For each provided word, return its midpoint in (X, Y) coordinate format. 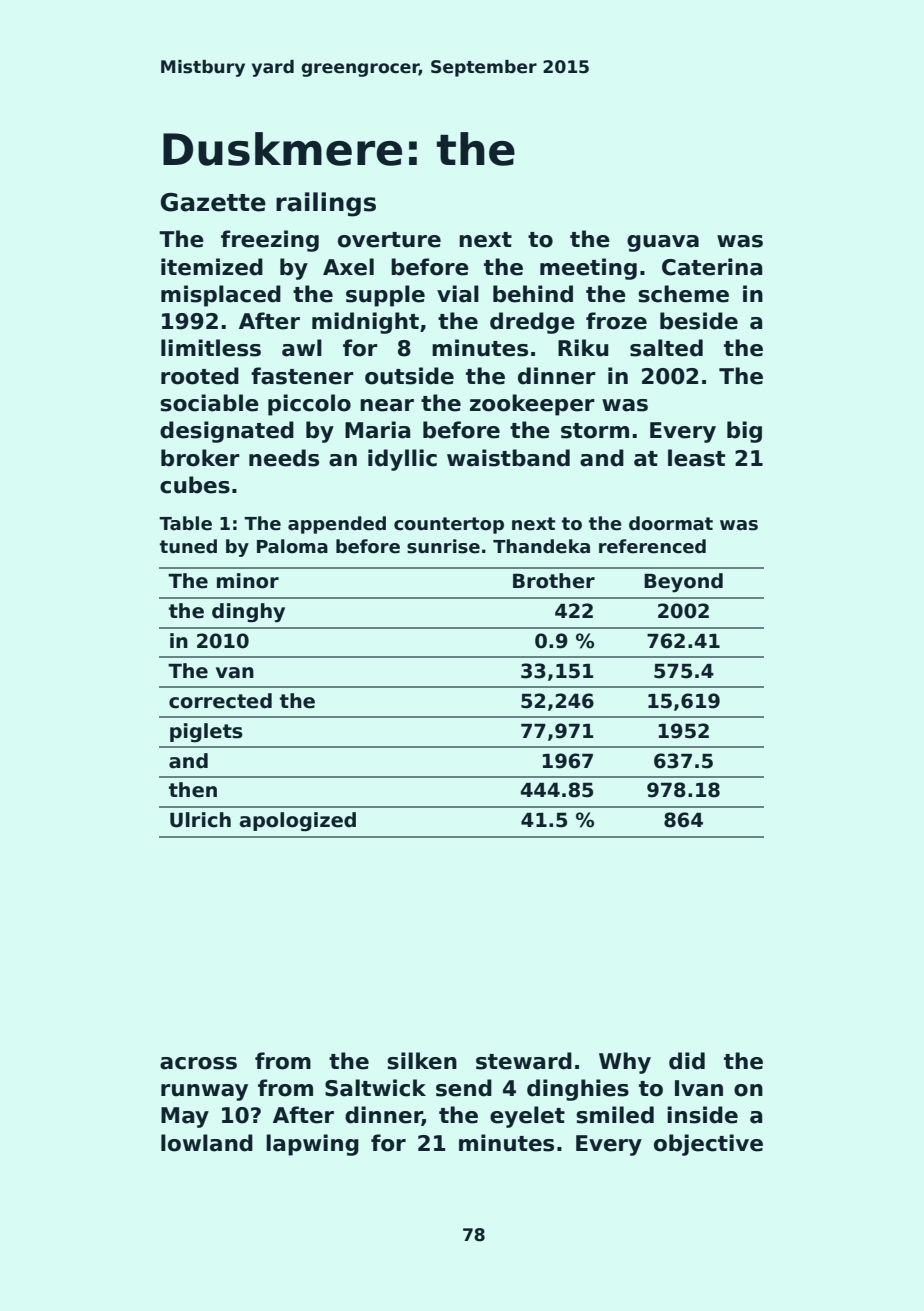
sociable (209, 403)
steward (524, 1061)
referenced (652, 546)
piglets (206, 732)
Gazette (213, 202)
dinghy (248, 613)
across (198, 1063)
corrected (220, 701)
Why (625, 1063)
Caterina (712, 267)
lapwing (312, 1145)
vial (458, 294)
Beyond (683, 583)
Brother (554, 581)
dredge (532, 323)
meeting (588, 269)
